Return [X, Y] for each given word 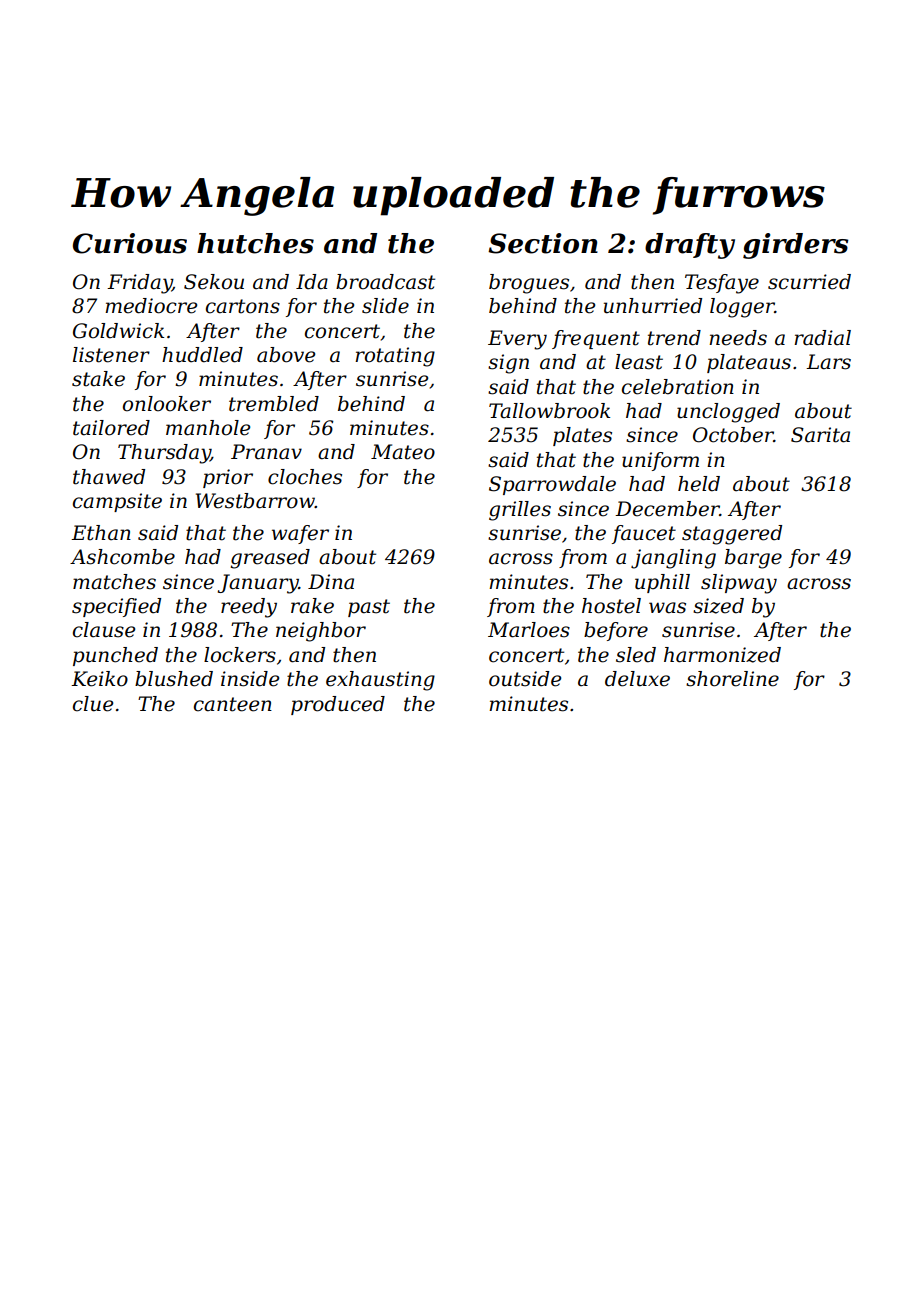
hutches [255, 243]
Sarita [820, 435]
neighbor [321, 632]
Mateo [403, 452]
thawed [109, 477]
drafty [690, 246]
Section [543, 243]
